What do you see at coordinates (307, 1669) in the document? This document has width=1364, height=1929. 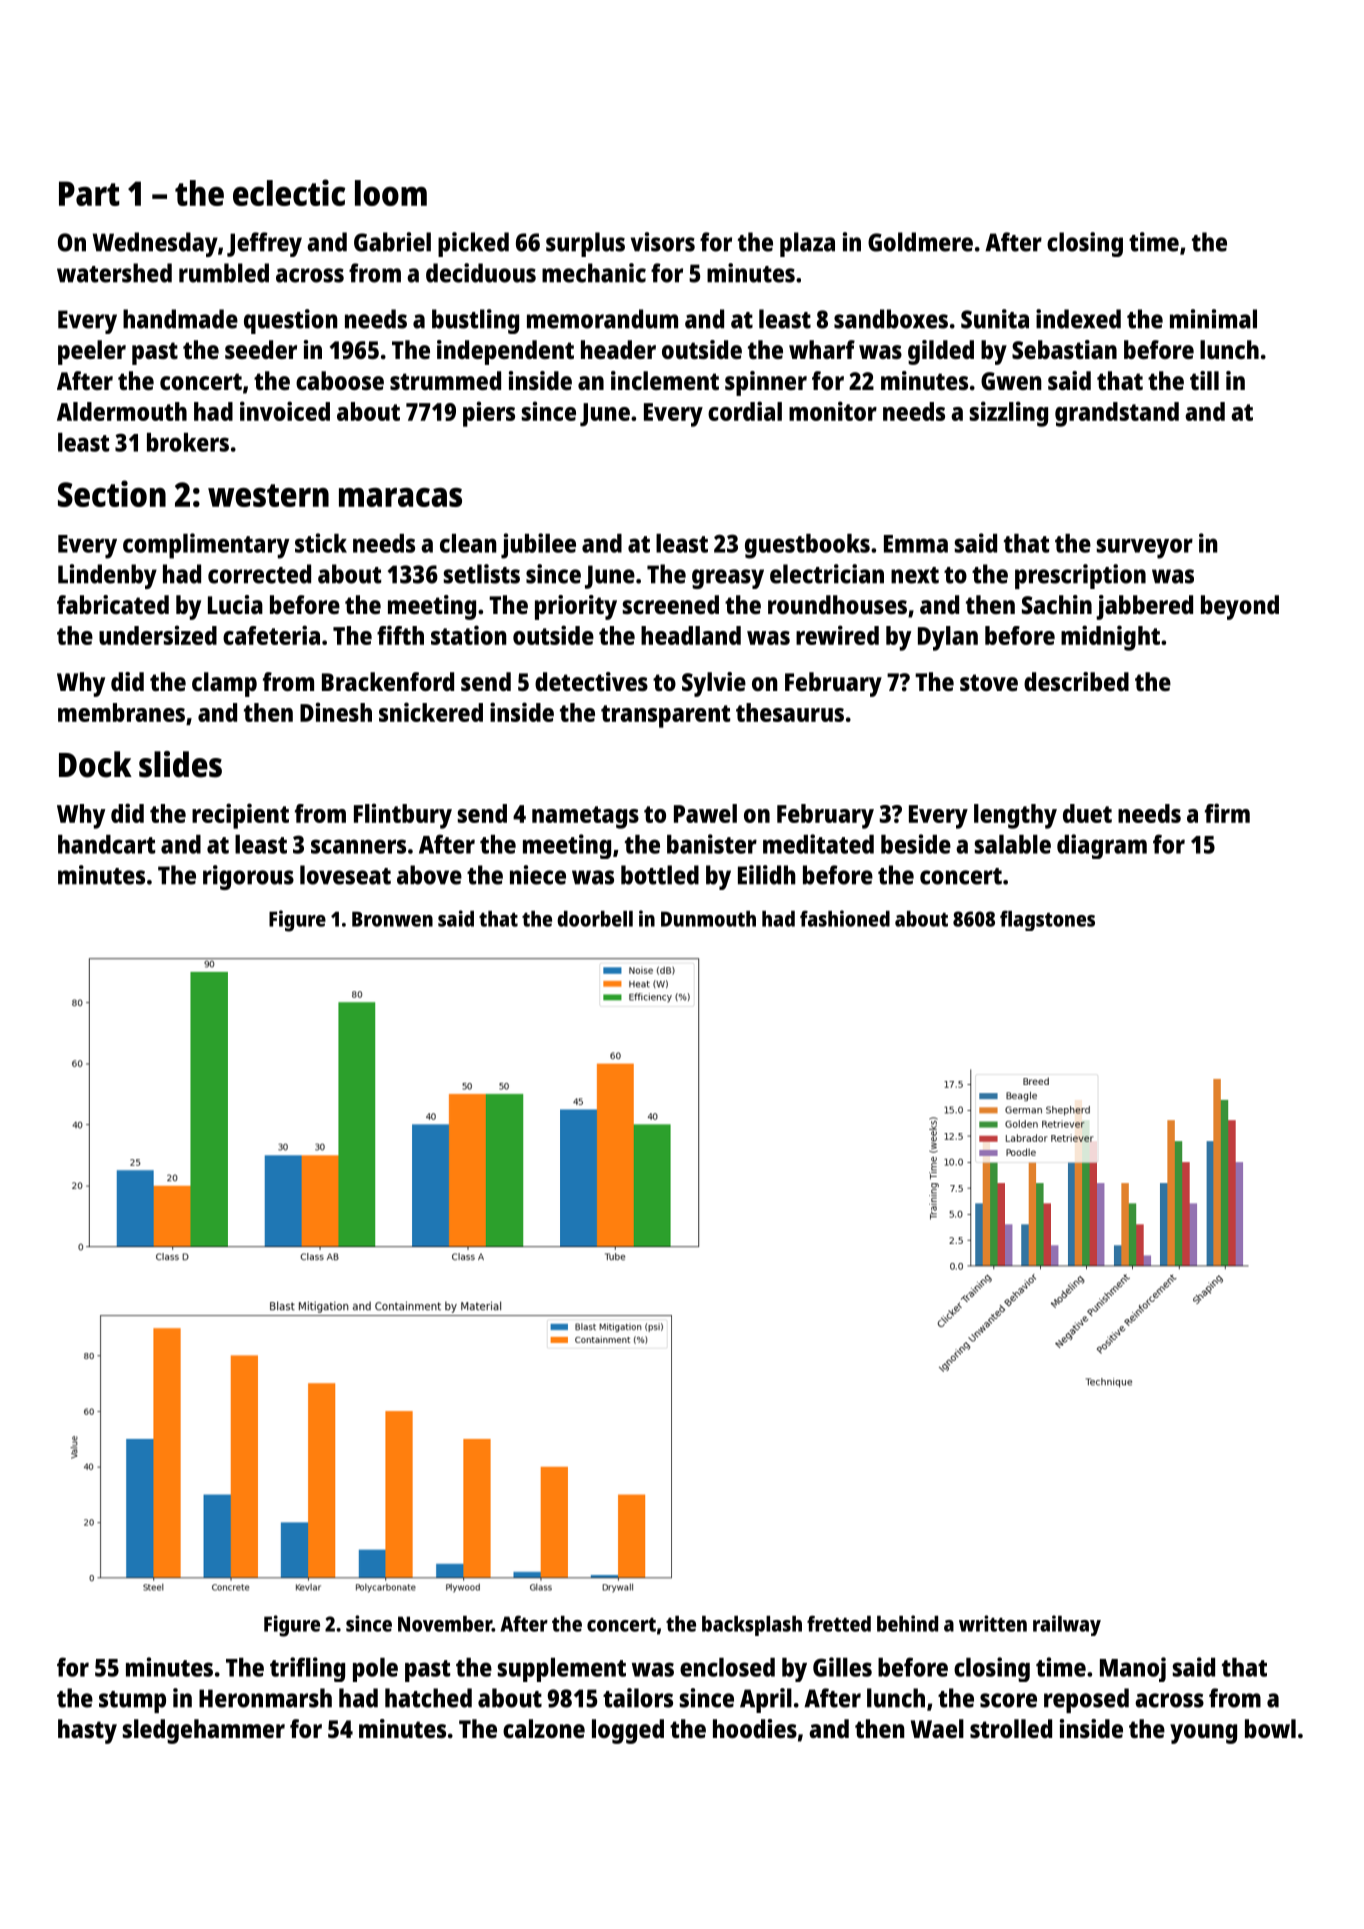 I see `trifling` at bounding box center [307, 1669].
